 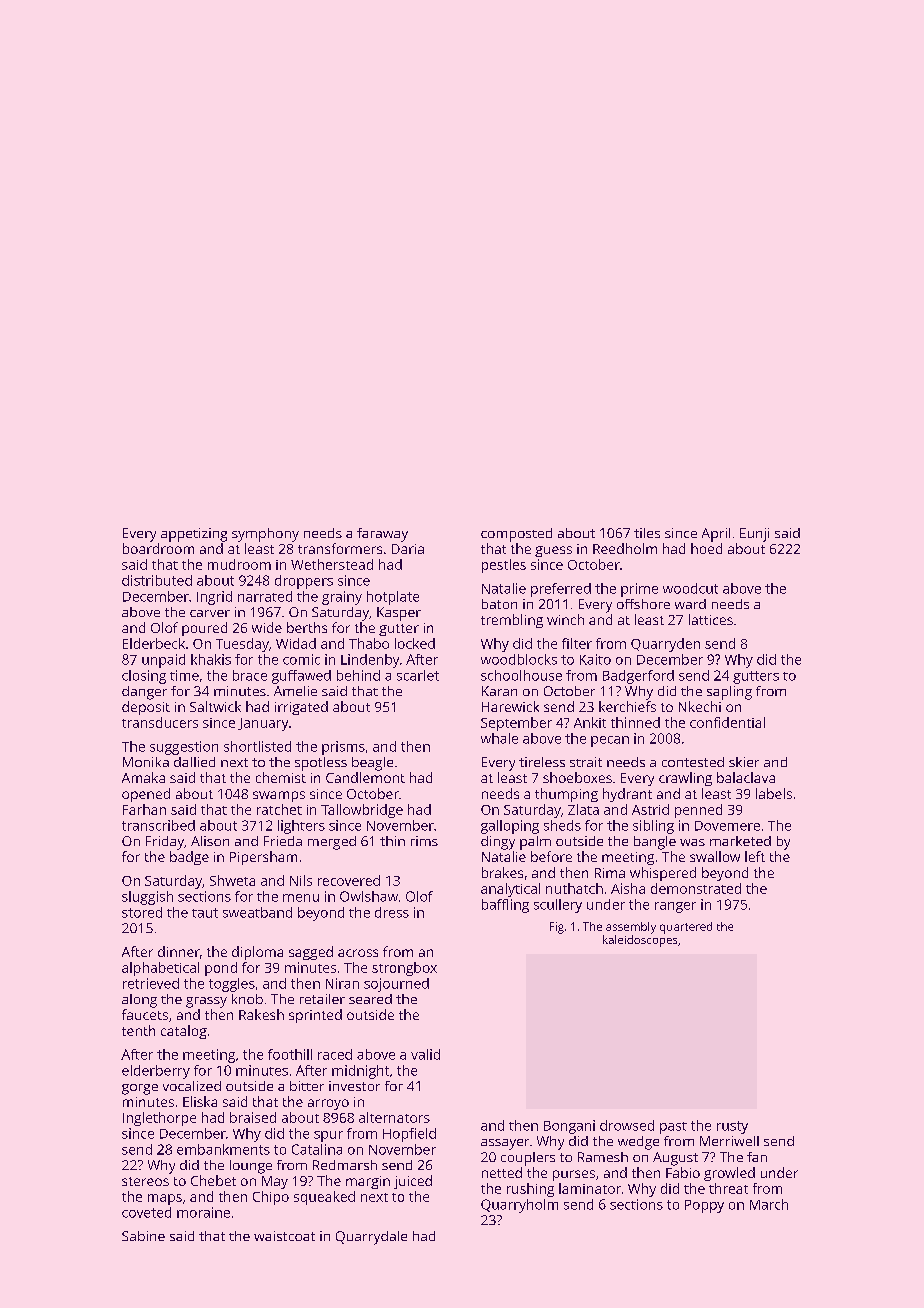 I want to click on Quarrydale, so click(x=371, y=1238).
